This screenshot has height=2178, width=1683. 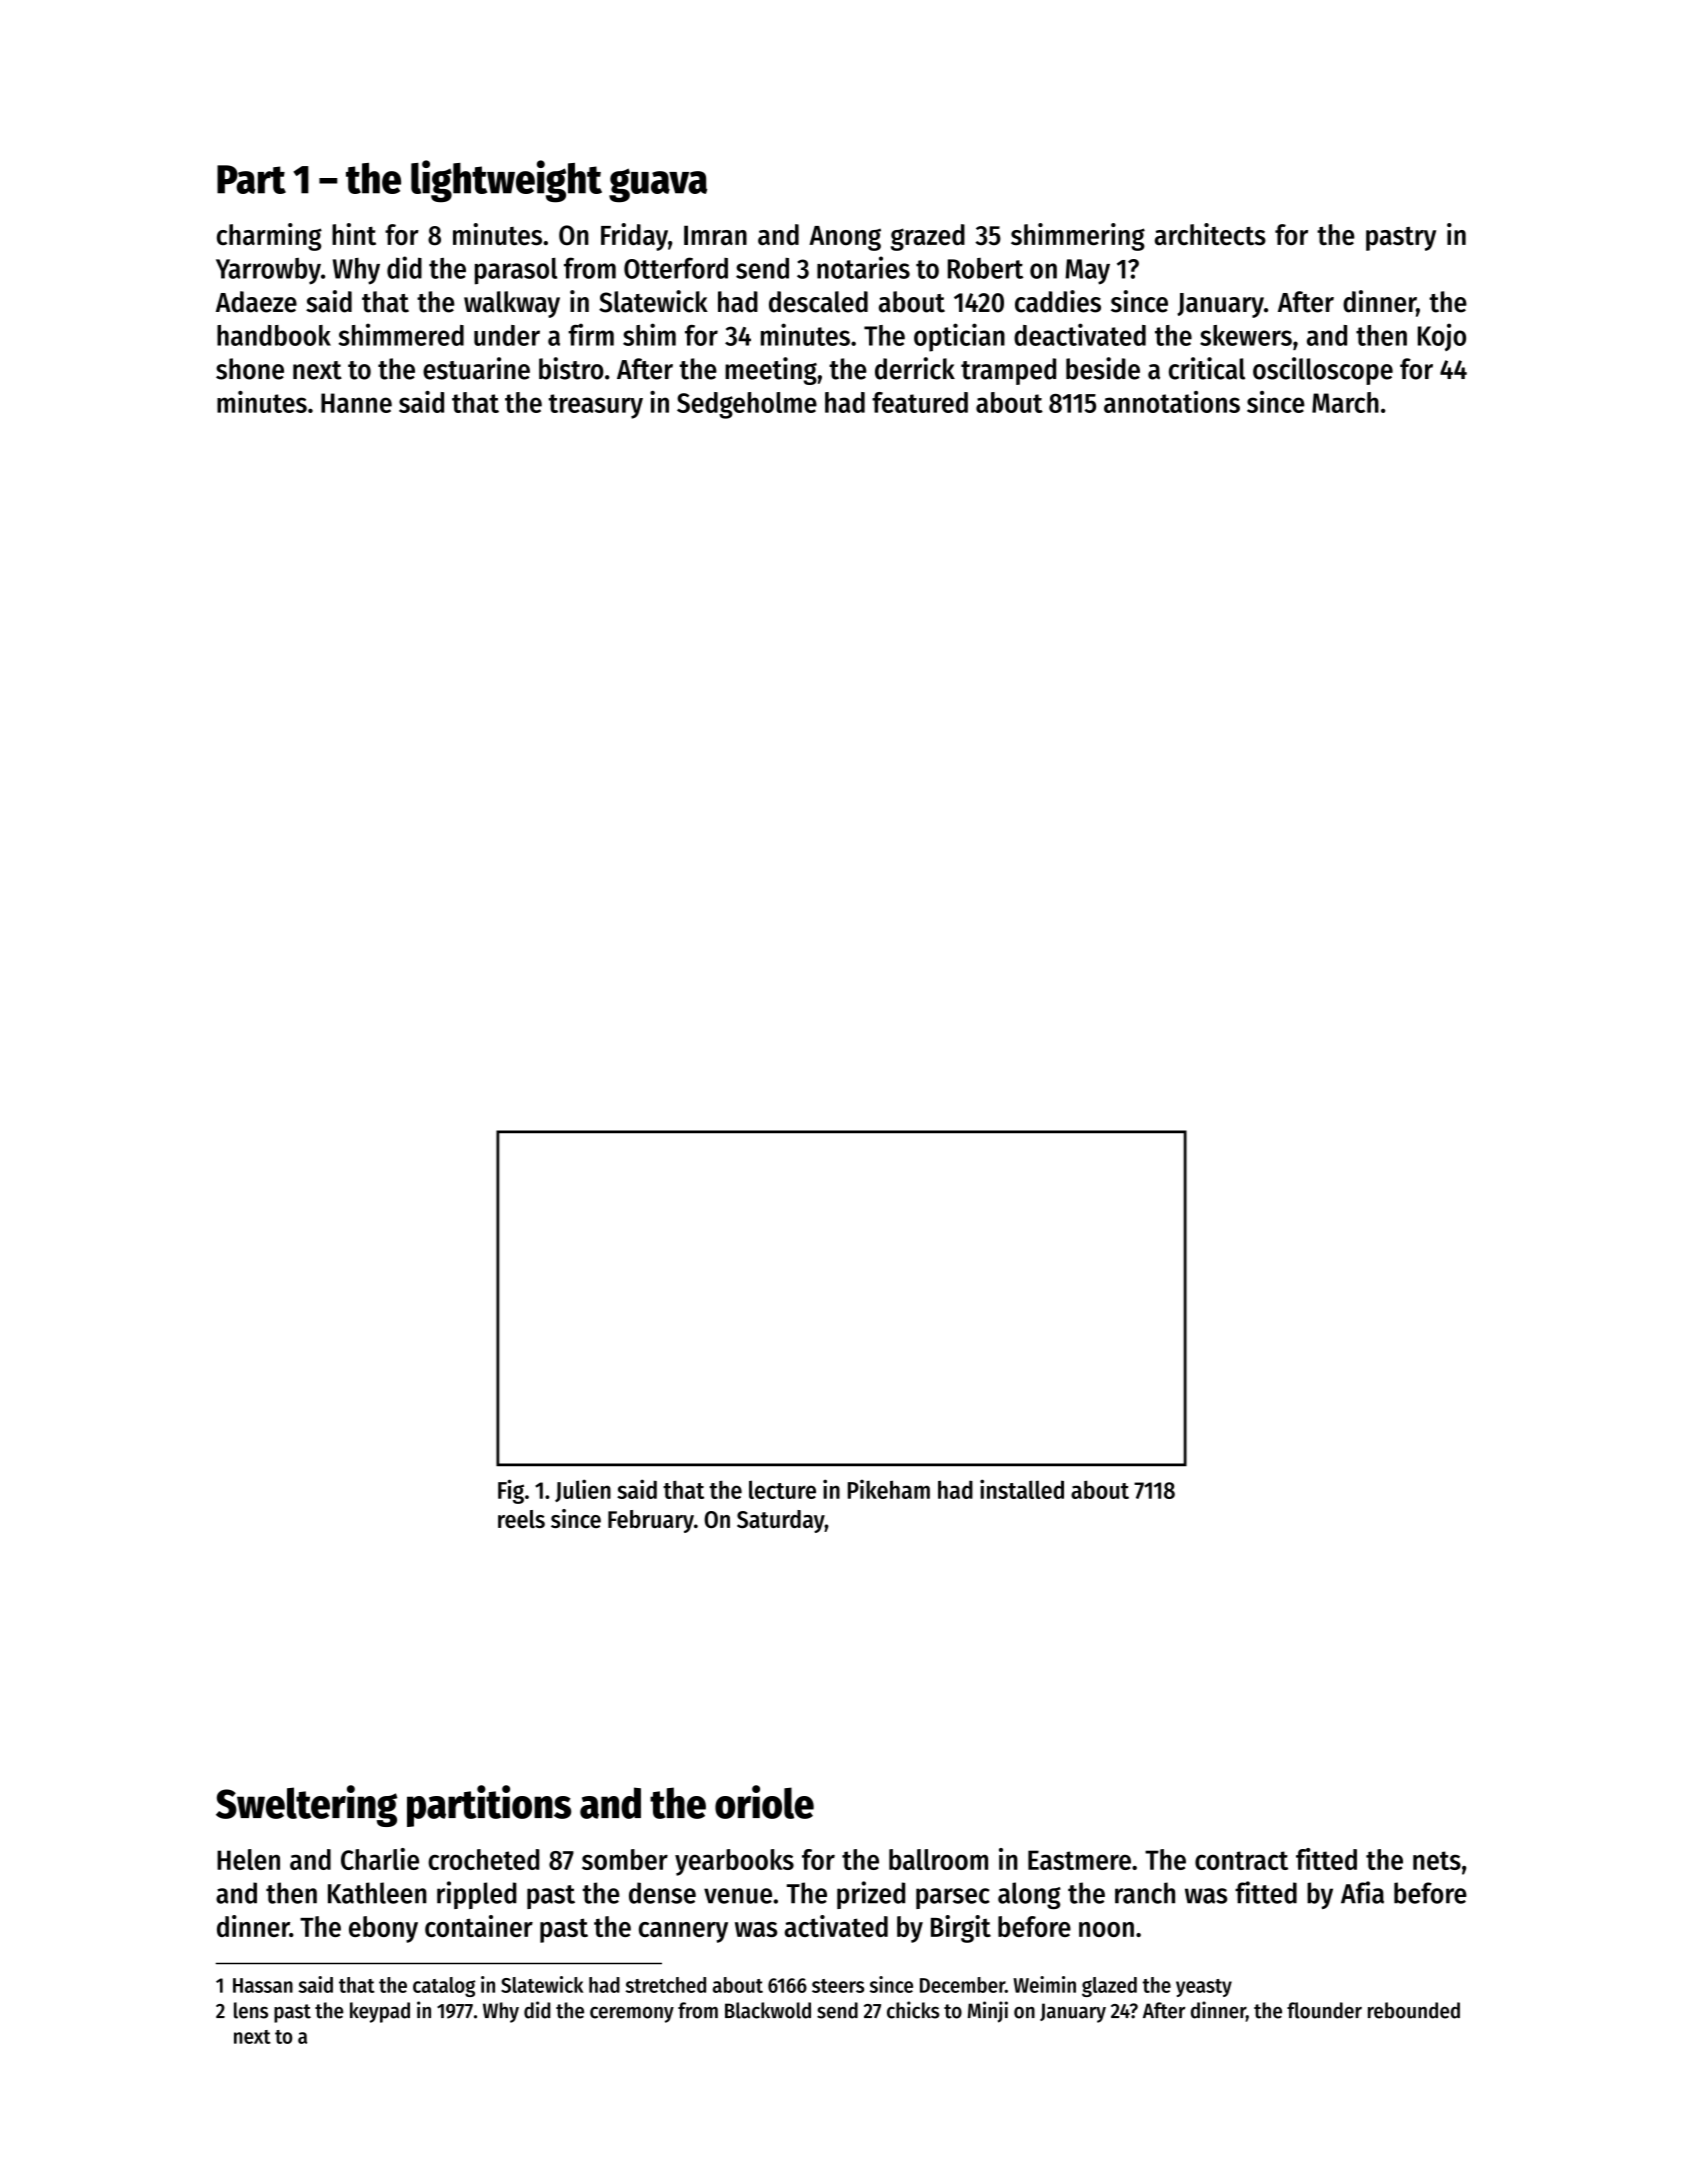 I want to click on installed, so click(x=1022, y=1489).
